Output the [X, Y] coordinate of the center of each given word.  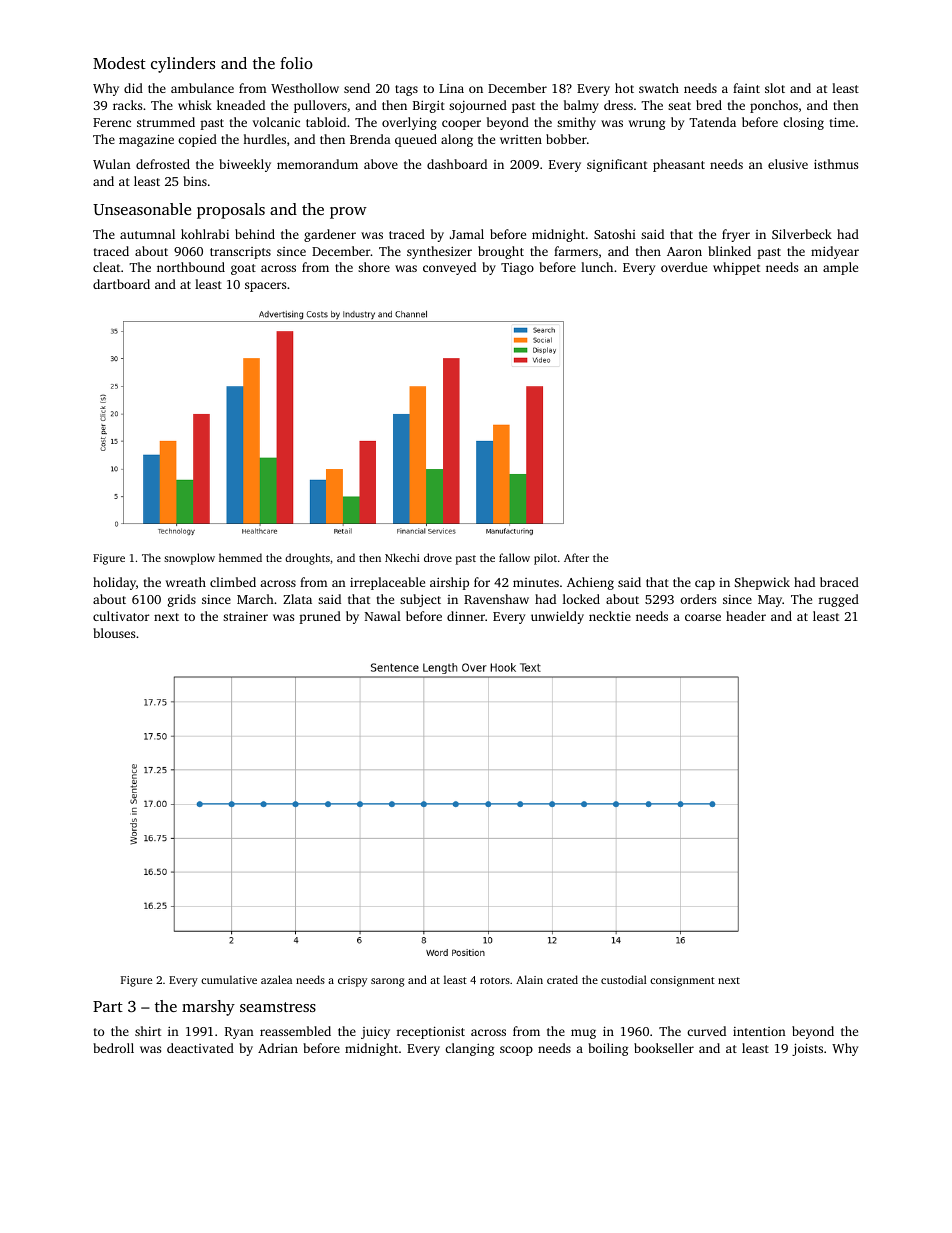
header [746, 616]
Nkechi [402, 557]
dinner [466, 616]
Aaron [684, 251]
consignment [682, 981]
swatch [659, 88]
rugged [839, 600]
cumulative [229, 979]
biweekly [245, 165]
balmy [581, 106]
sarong [387, 982]
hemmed [240, 557]
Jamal [467, 234]
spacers [265, 287]
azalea [276, 979]
